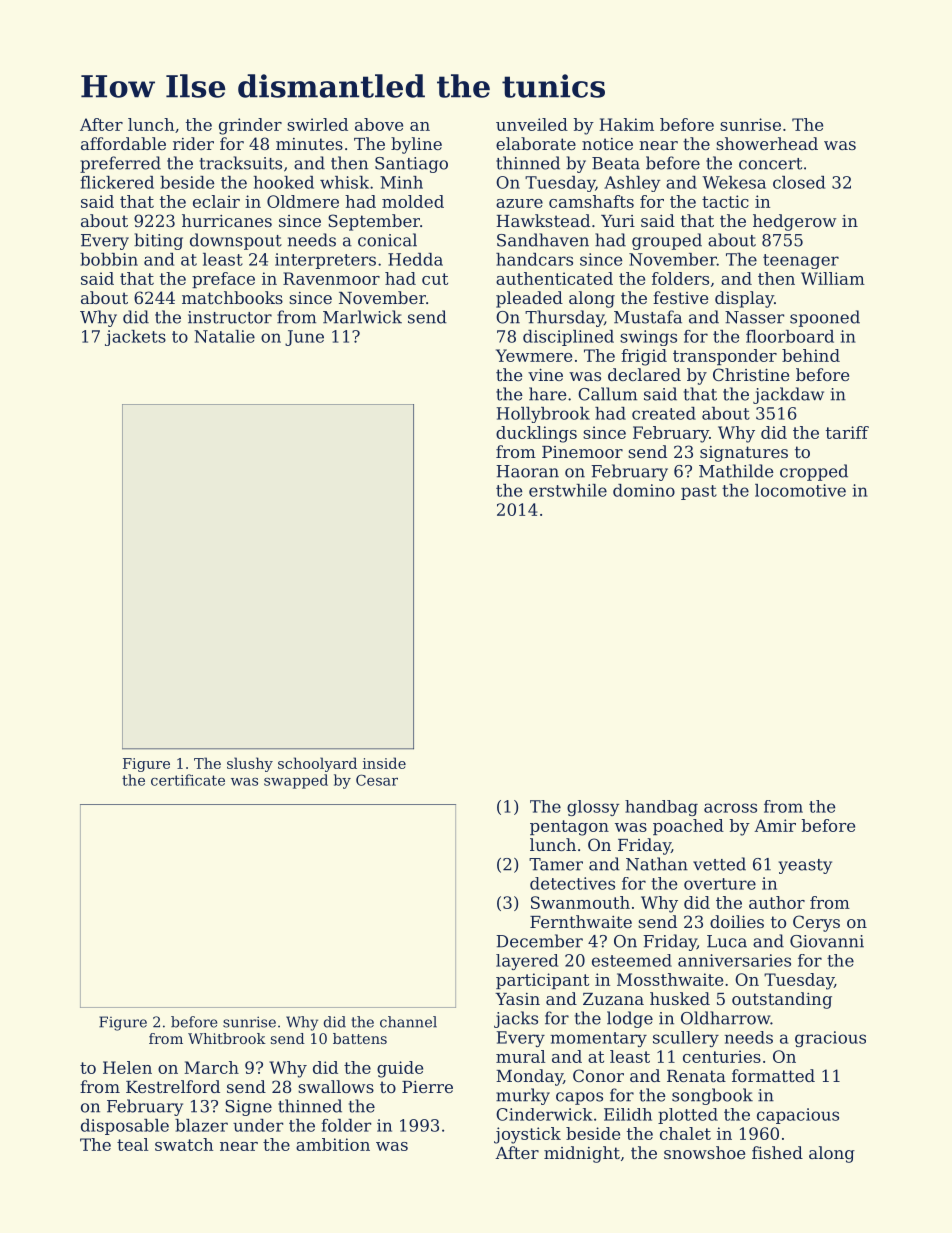 The image size is (952, 1233). What do you see at coordinates (548, 394) in the screenshot?
I see `hare` at bounding box center [548, 394].
